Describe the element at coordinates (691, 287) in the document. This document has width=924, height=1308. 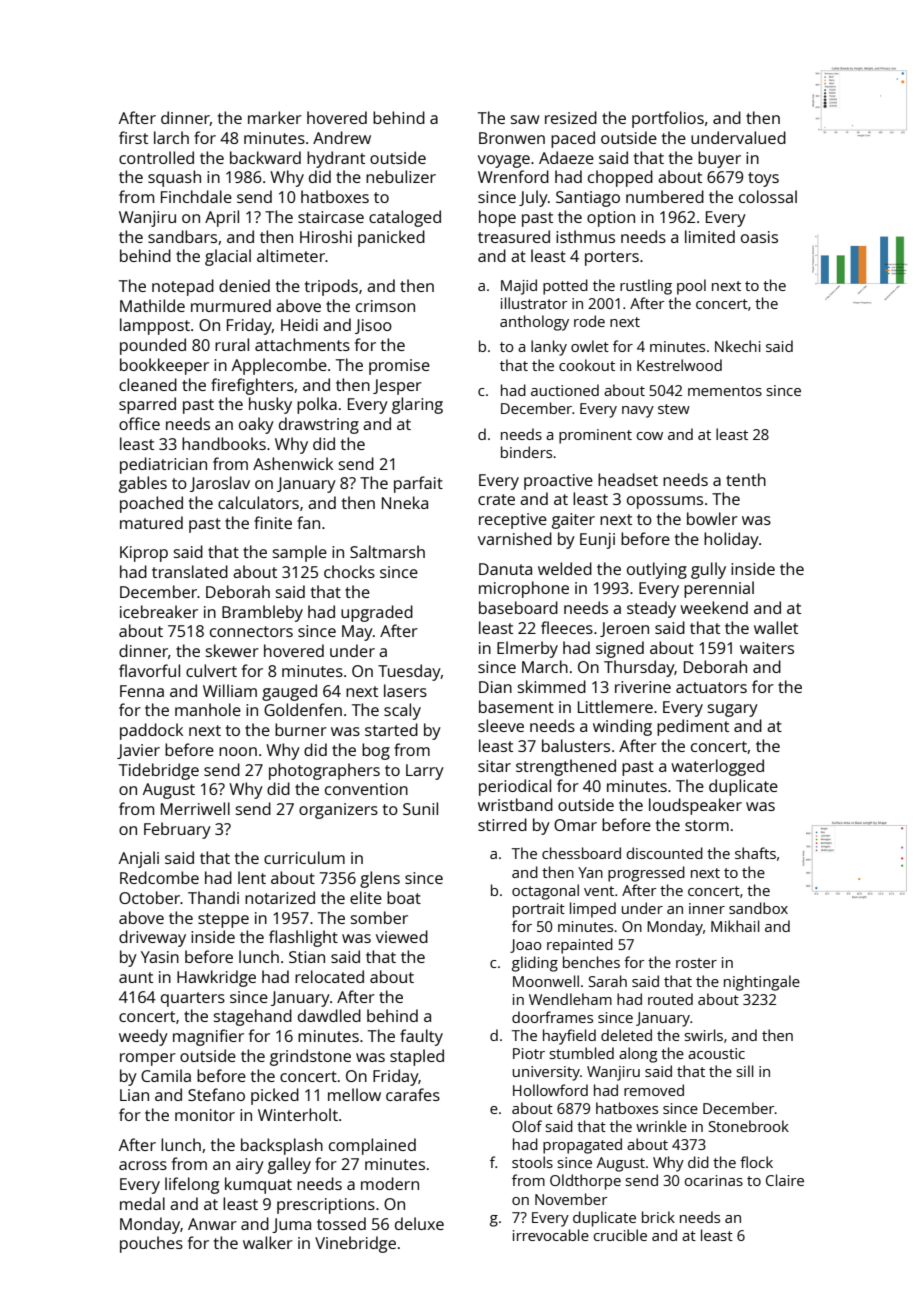
I see `pool` at that location.
